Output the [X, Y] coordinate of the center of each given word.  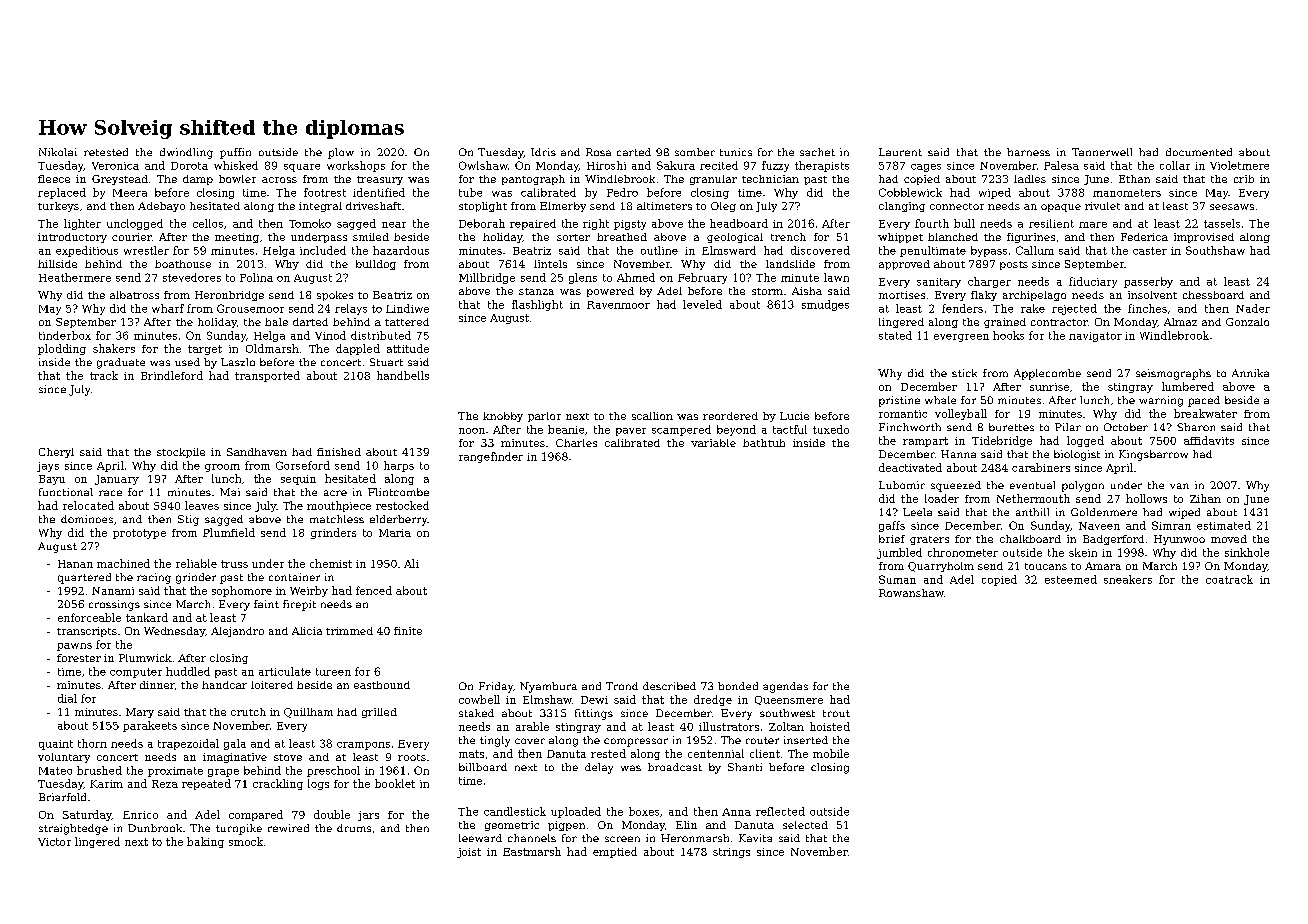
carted [634, 152]
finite [408, 631]
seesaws [1232, 207]
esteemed [1071, 579]
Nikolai [58, 152]
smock [246, 841]
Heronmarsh [695, 838]
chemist [331, 563]
